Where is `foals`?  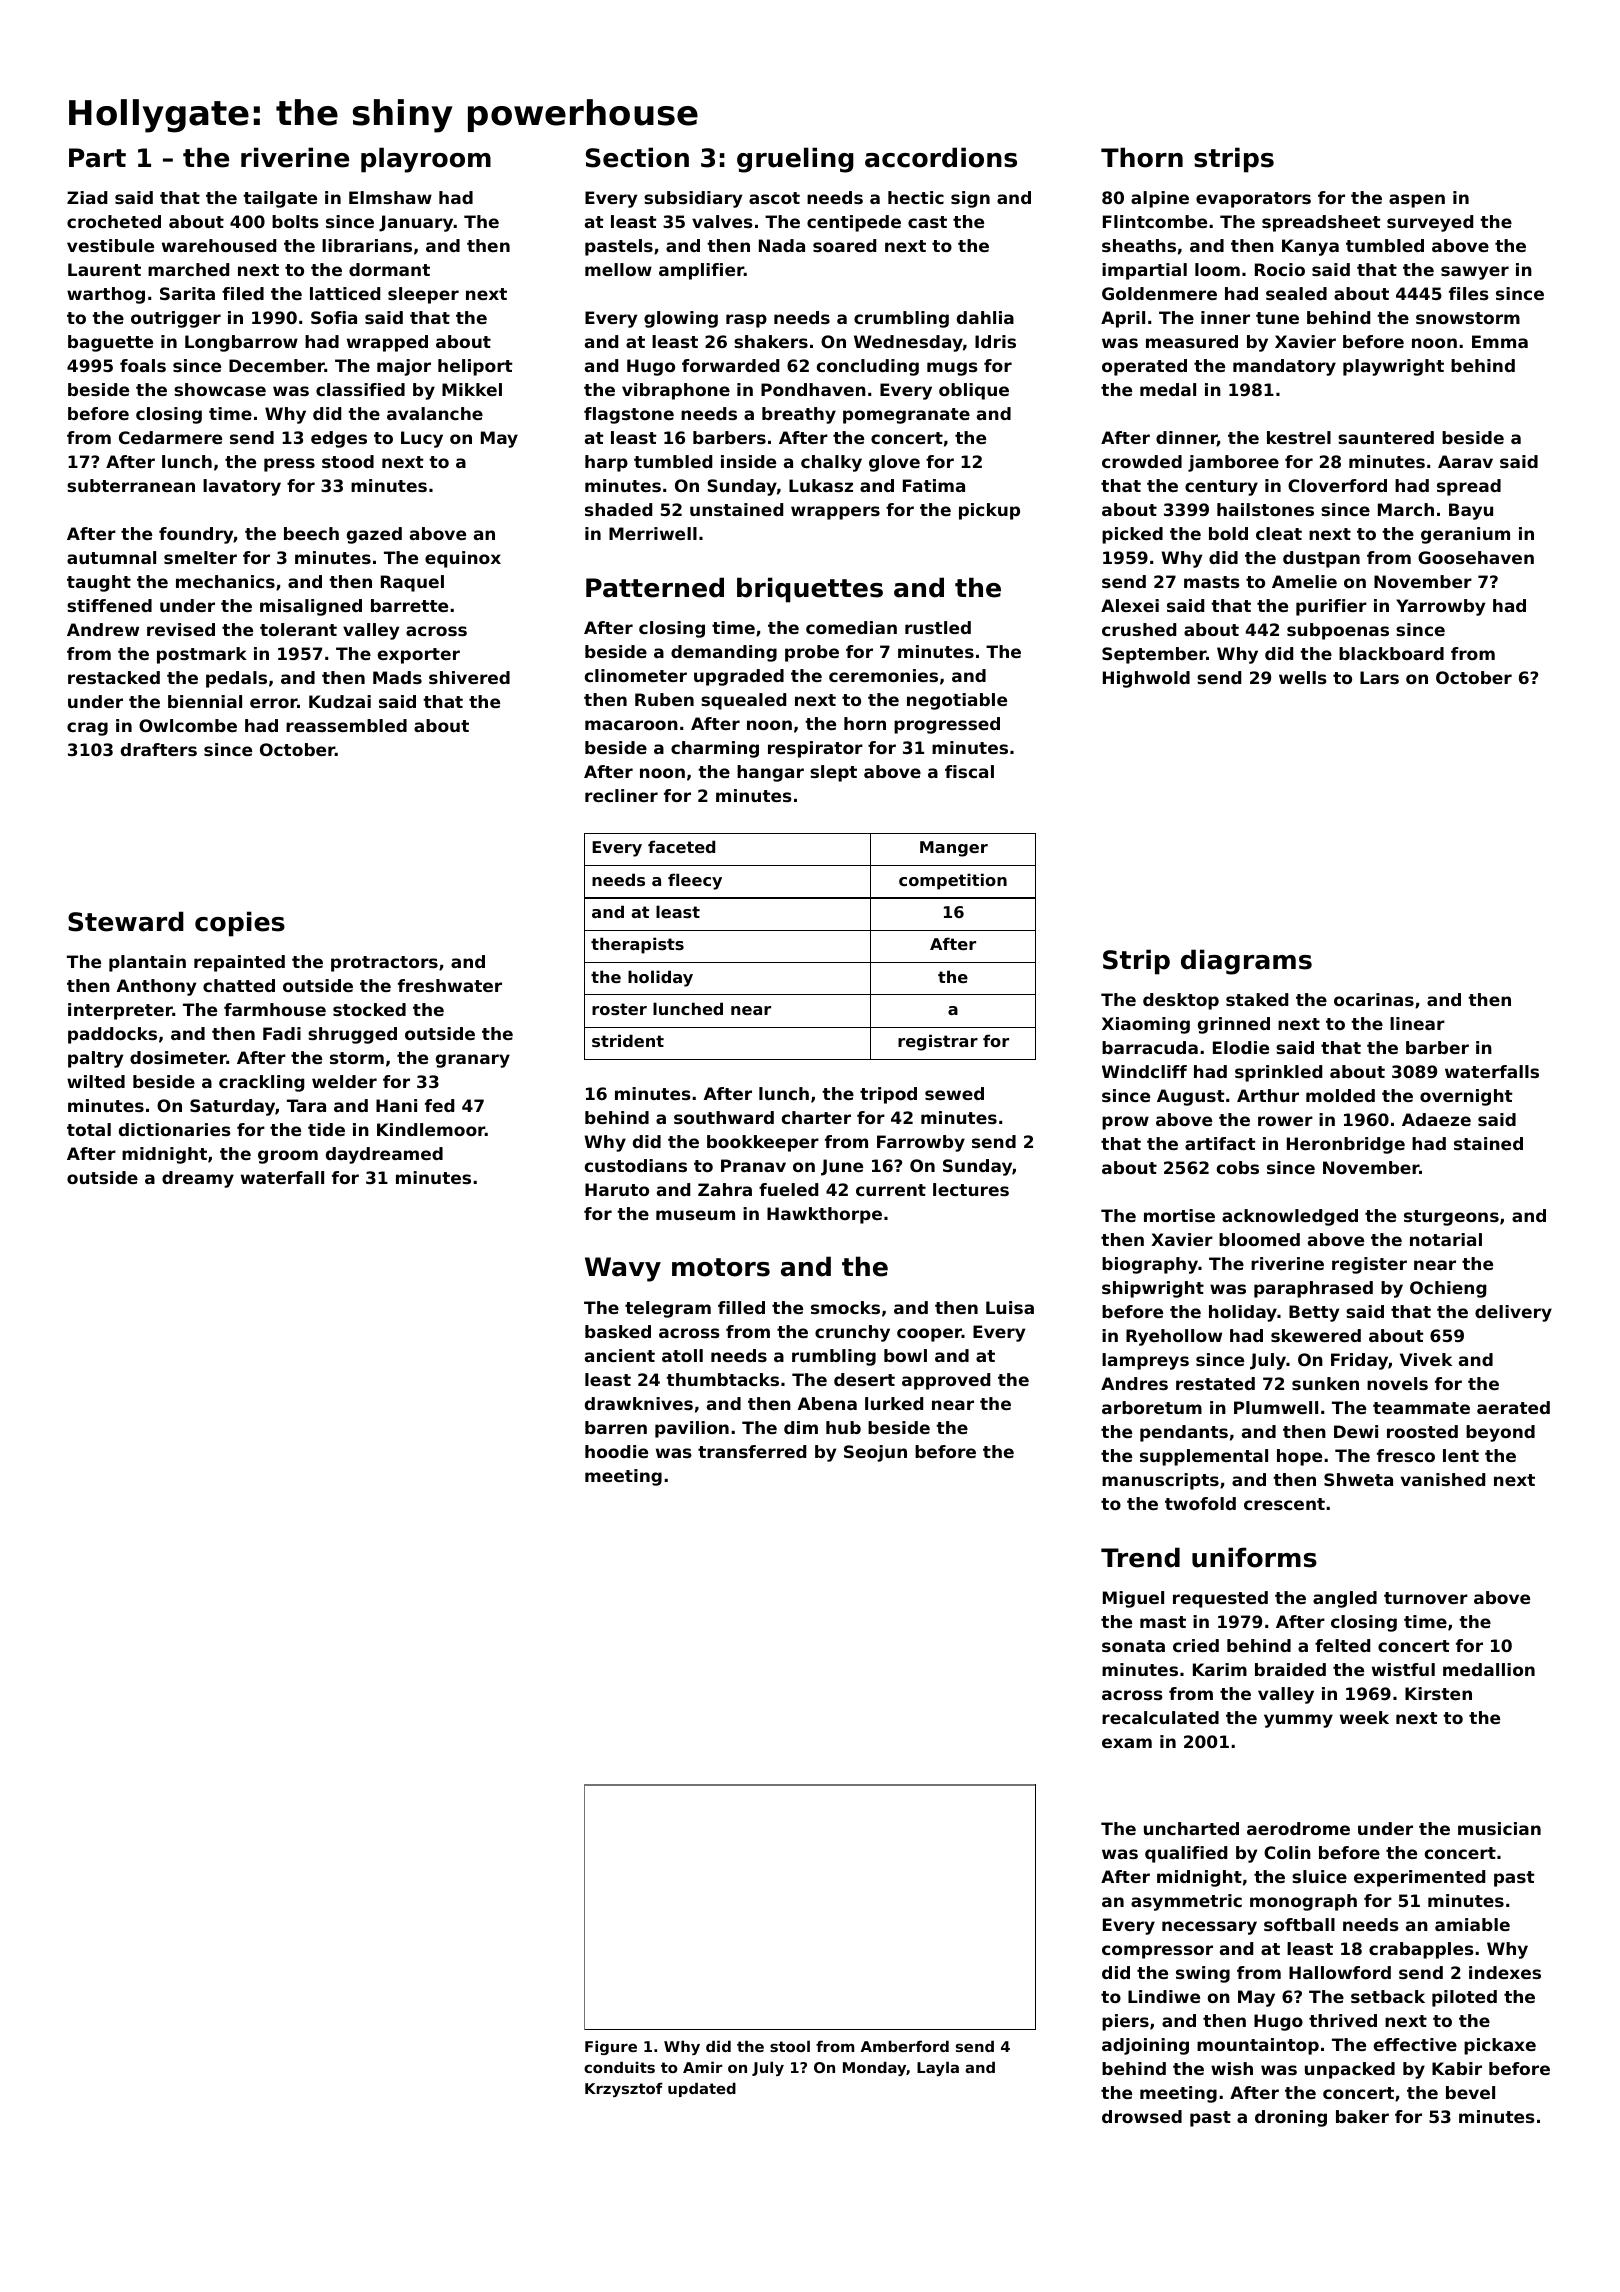
foals is located at coordinates (143, 365).
